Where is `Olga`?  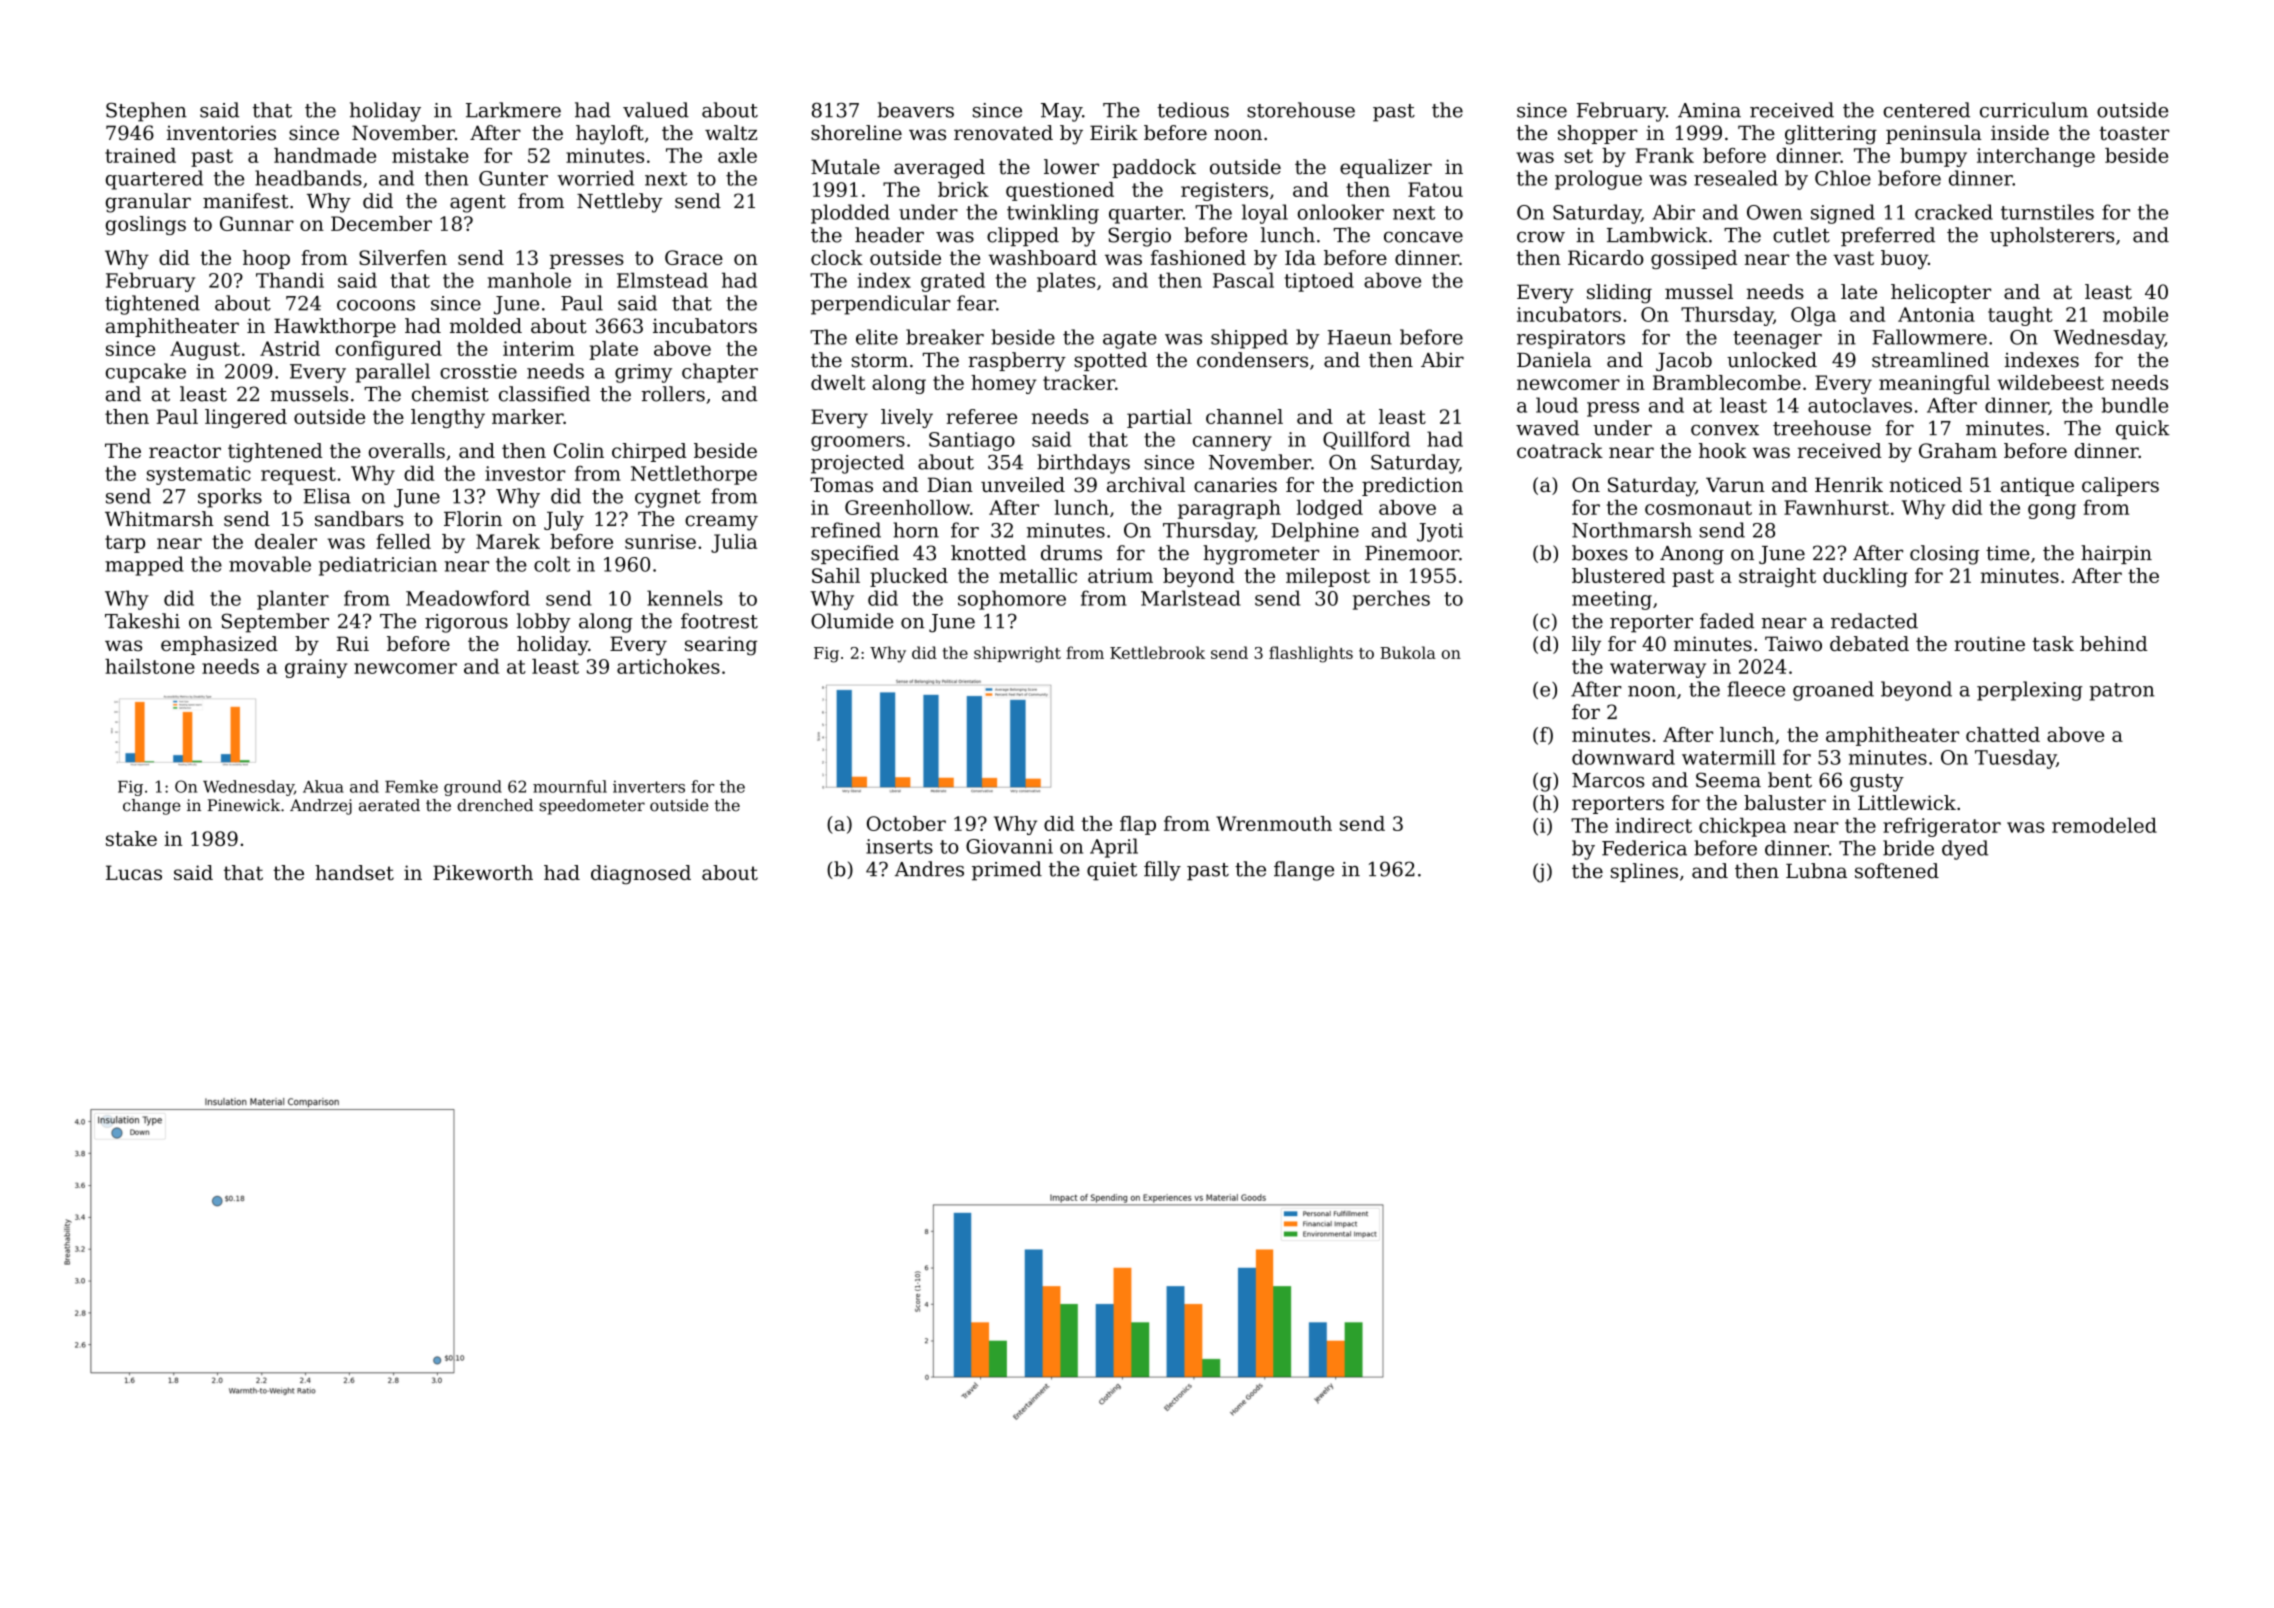 Olga is located at coordinates (1813, 316).
